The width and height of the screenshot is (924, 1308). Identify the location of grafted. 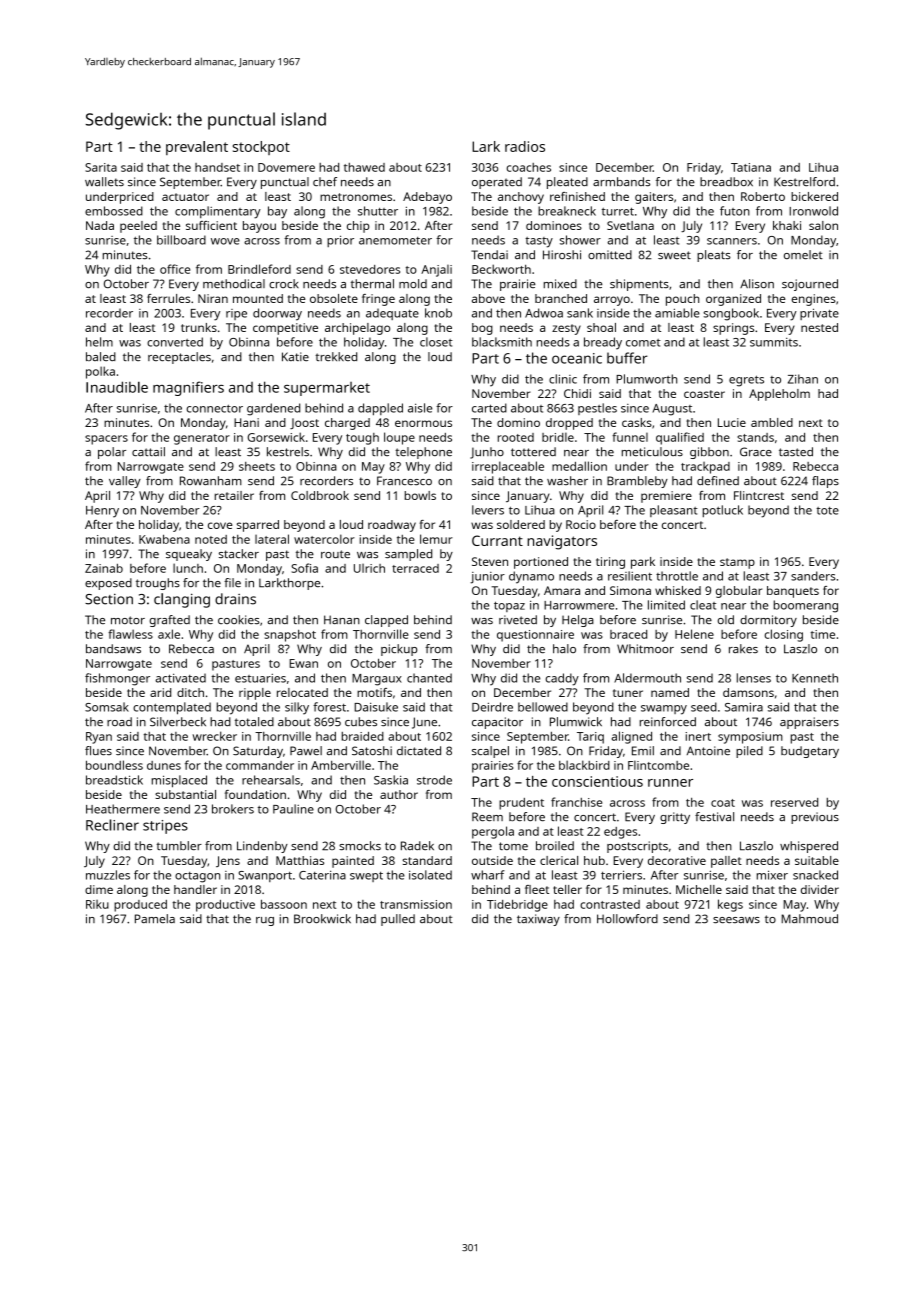
(170, 621).
